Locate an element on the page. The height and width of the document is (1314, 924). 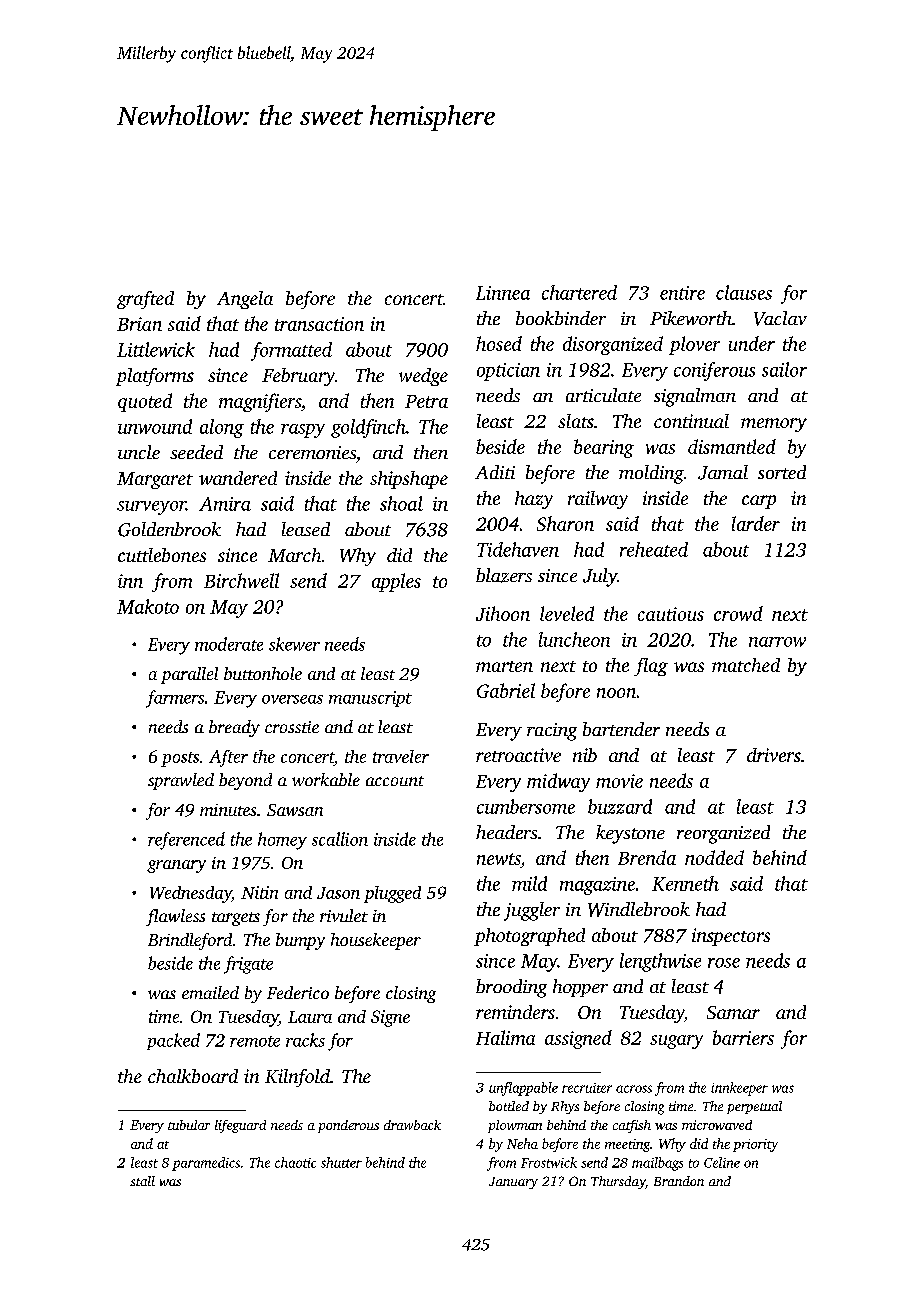
photographed is located at coordinates (529, 937).
